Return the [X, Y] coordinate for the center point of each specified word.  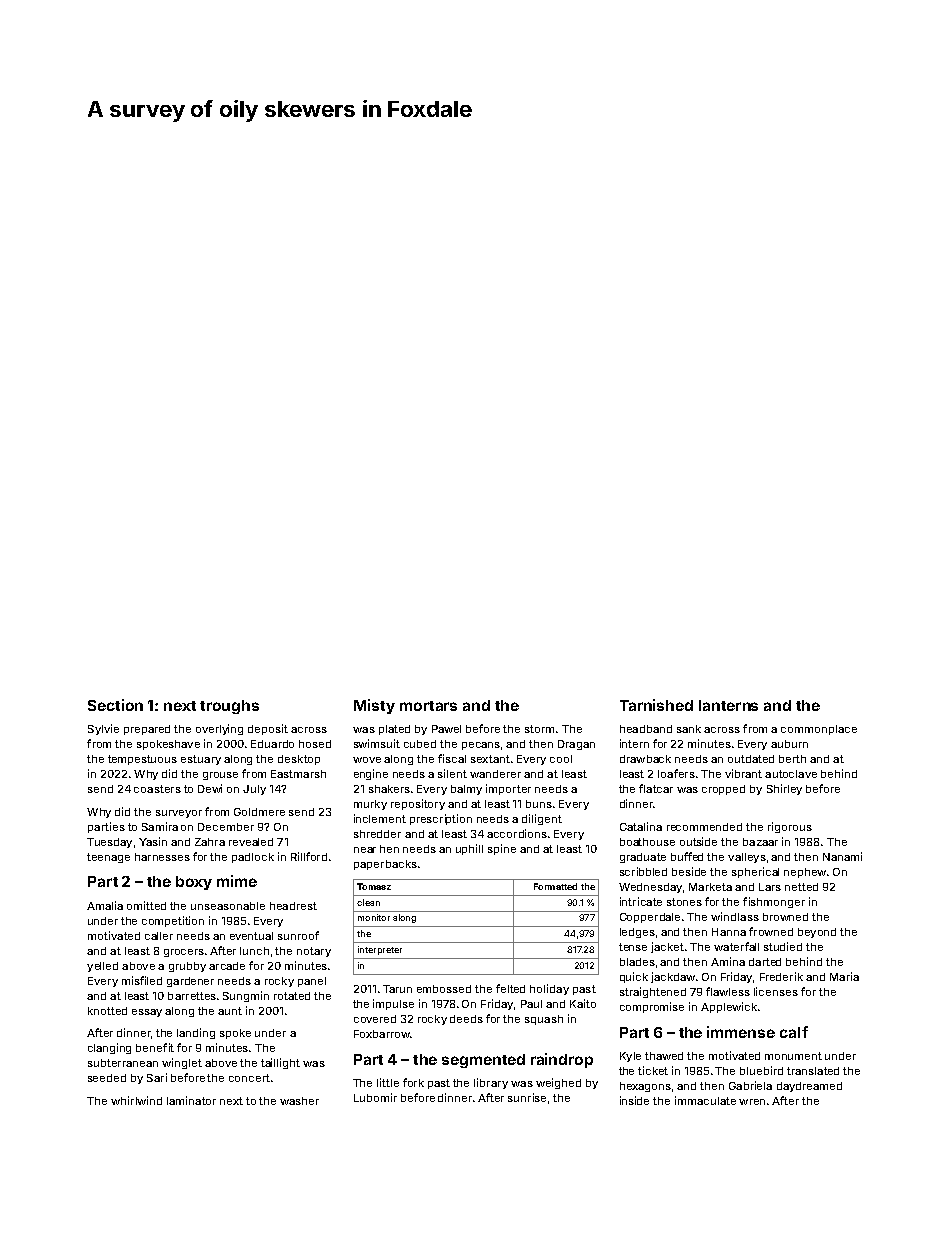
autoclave [791, 774]
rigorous [790, 827]
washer [299, 1101]
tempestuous [142, 760]
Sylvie [103, 729]
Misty [374, 706]
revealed [251, 842]
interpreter [380, 950]
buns [539, 804]
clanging [109, 1048]
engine [371, 774]
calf [794, 1032]
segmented [483, 1061]
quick [634, 977]
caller [159, 936]
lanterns [728, 705]
